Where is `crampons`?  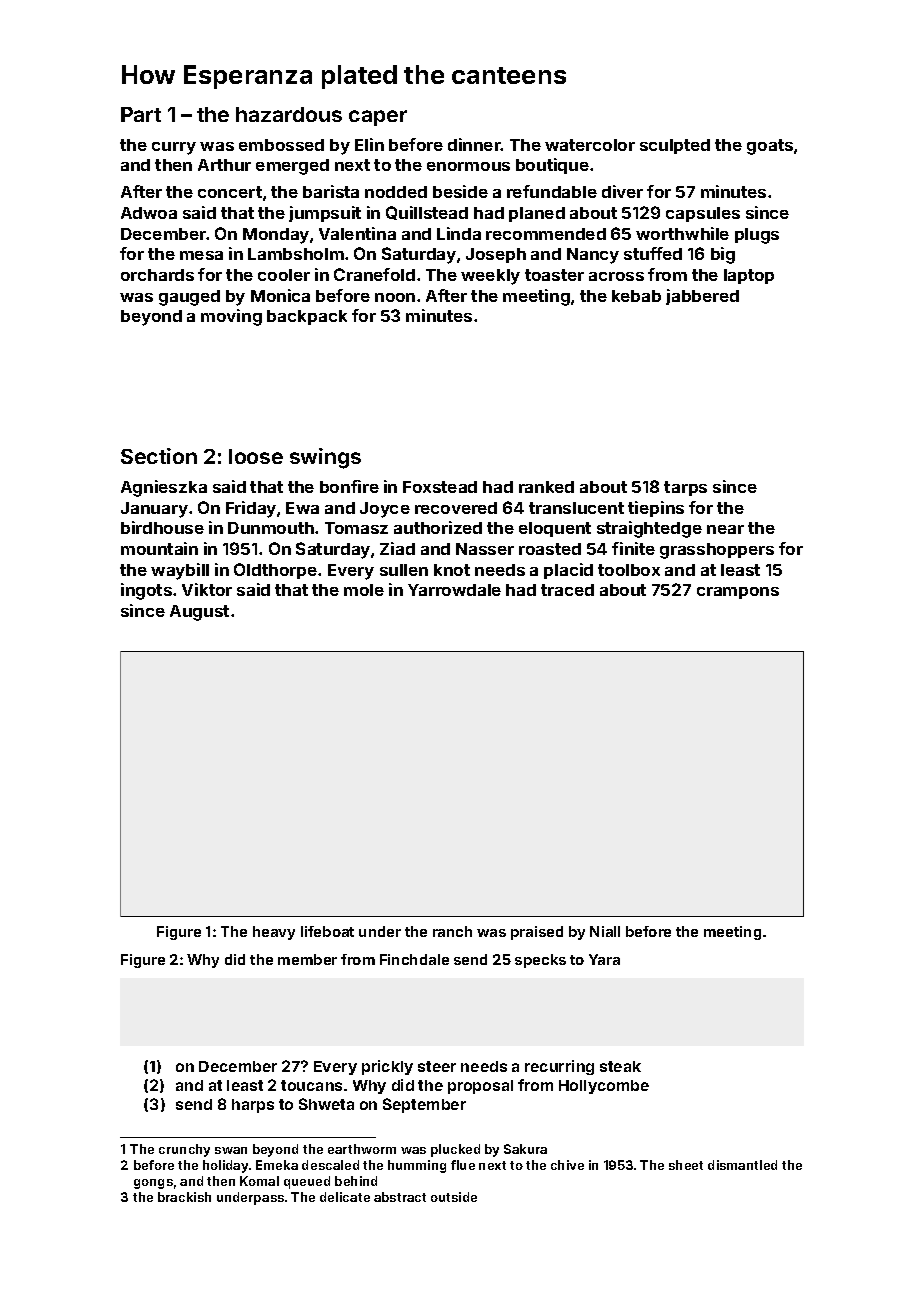
crampons is located at coordinates (738, 593).
